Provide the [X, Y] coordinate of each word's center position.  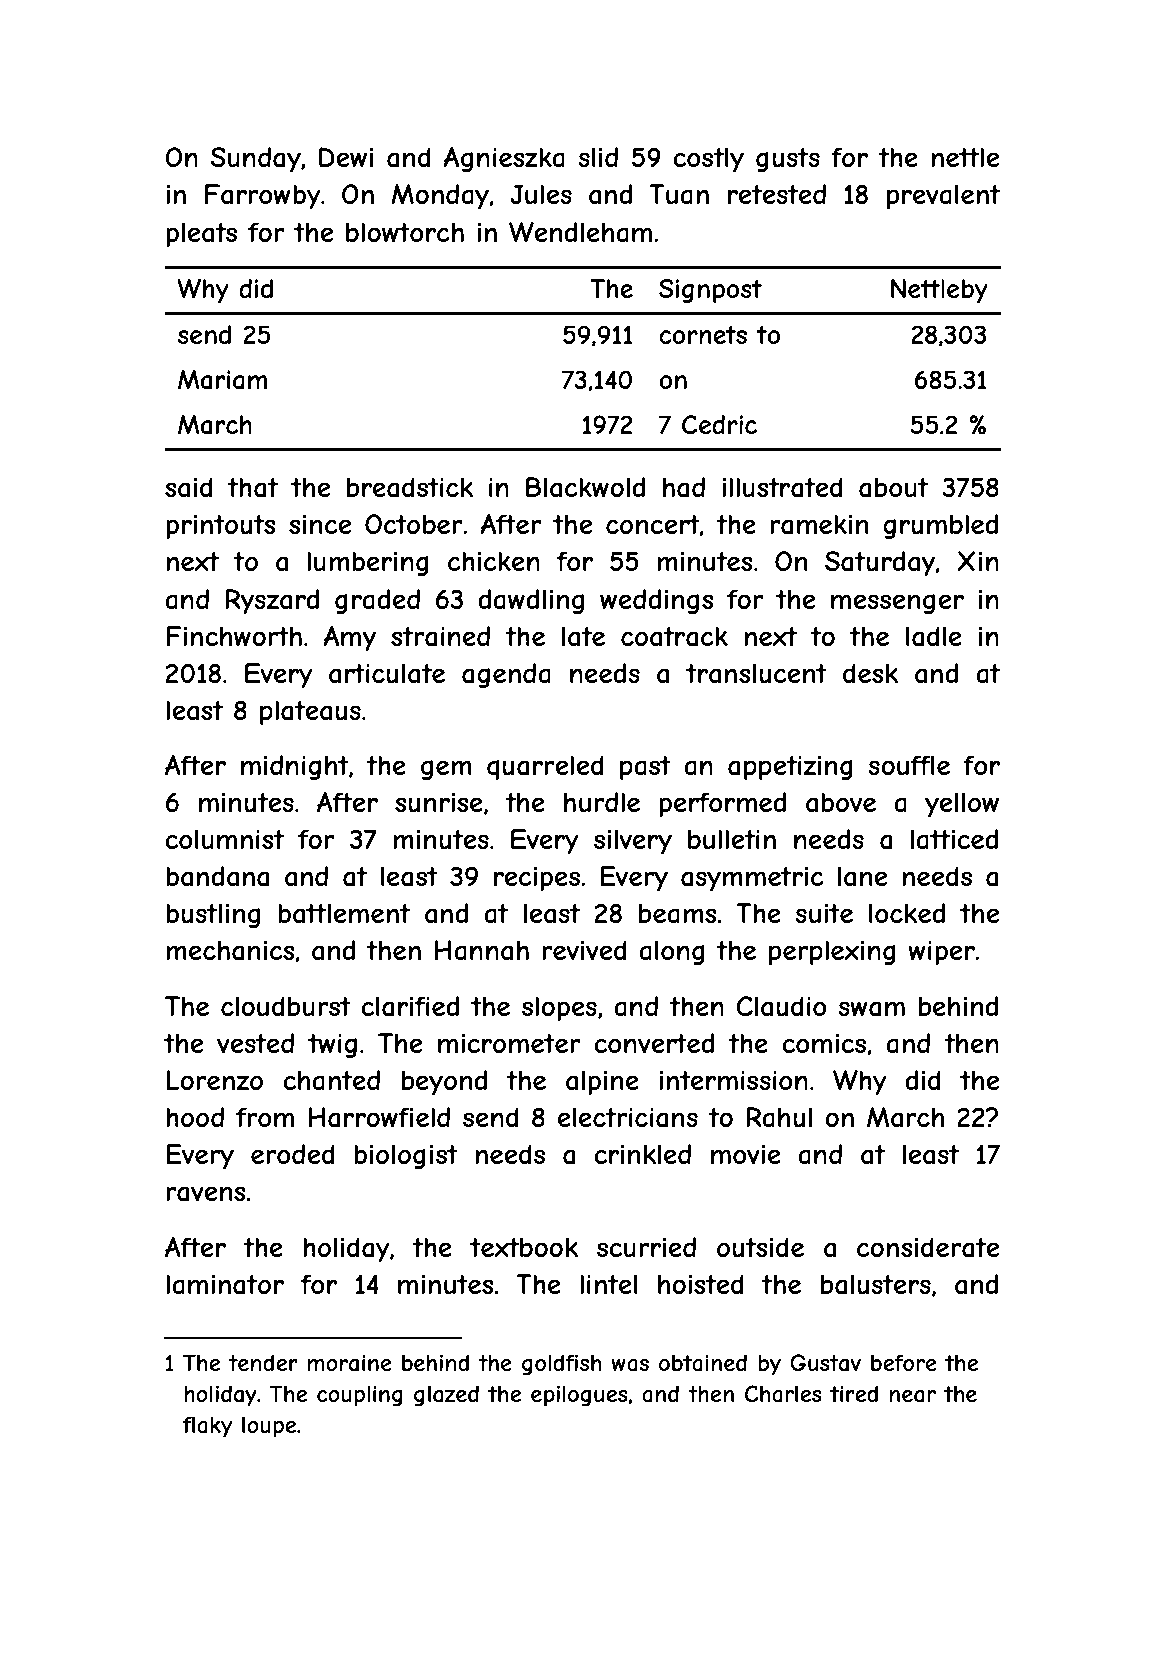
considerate [928, 1247]
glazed [446, 1396]
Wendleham [580, 232]
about [893, 487]
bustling [213, 915]
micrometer [509, 1043]
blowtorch [405, 232]
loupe [269, 1427]
